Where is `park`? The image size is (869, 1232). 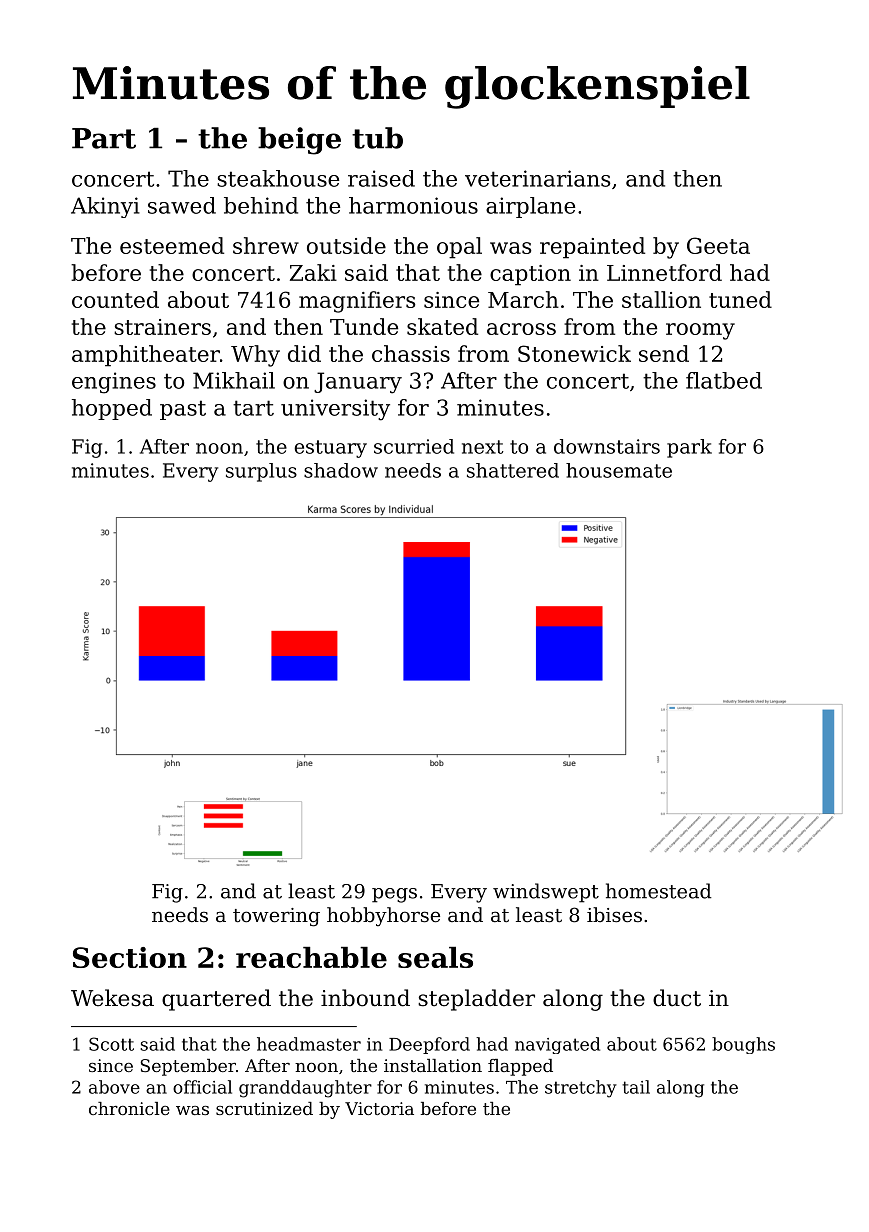 park is located at coordinates (689, 448).
